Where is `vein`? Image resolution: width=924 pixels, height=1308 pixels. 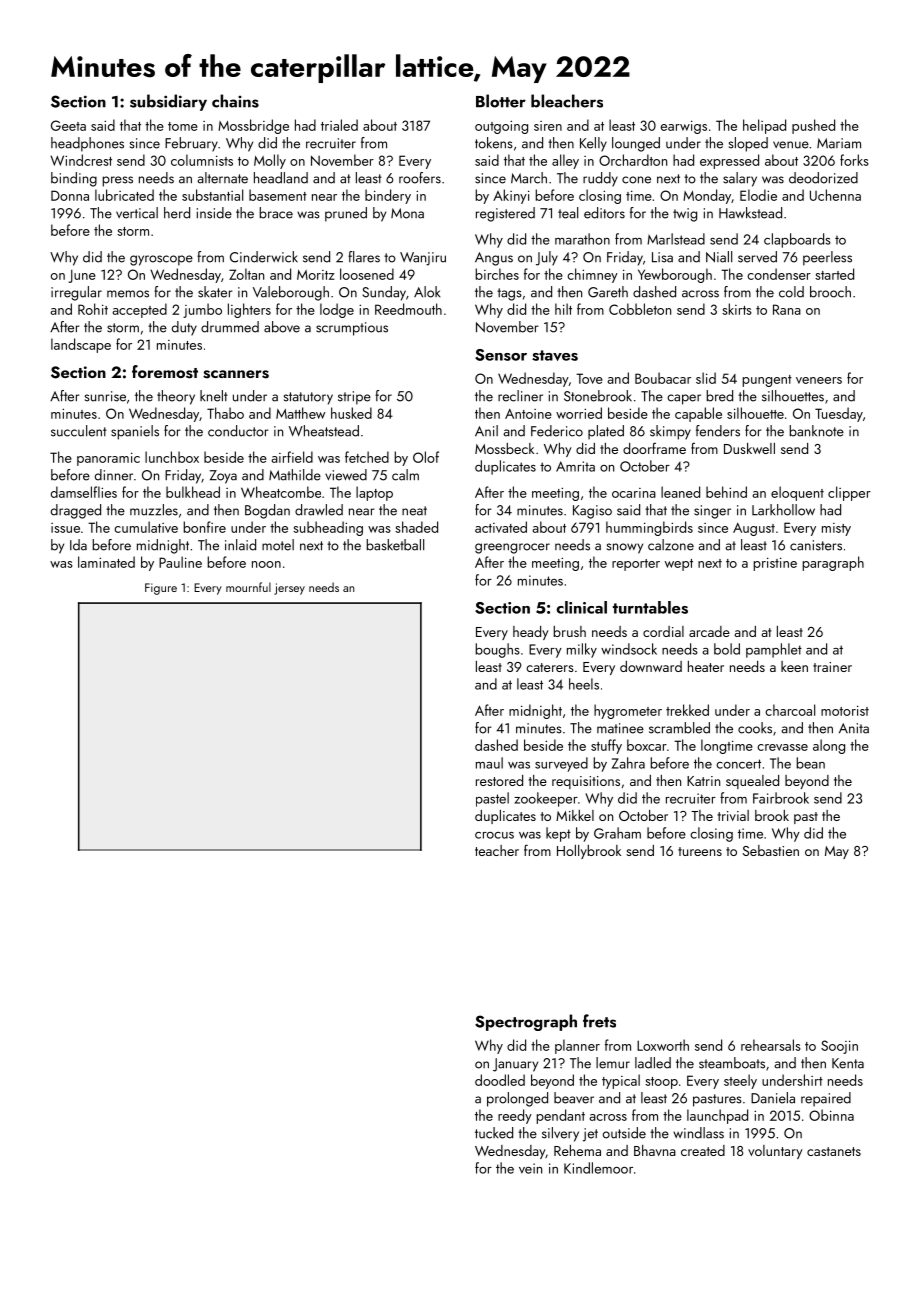 vein is located at coordinates (530, 1168).
